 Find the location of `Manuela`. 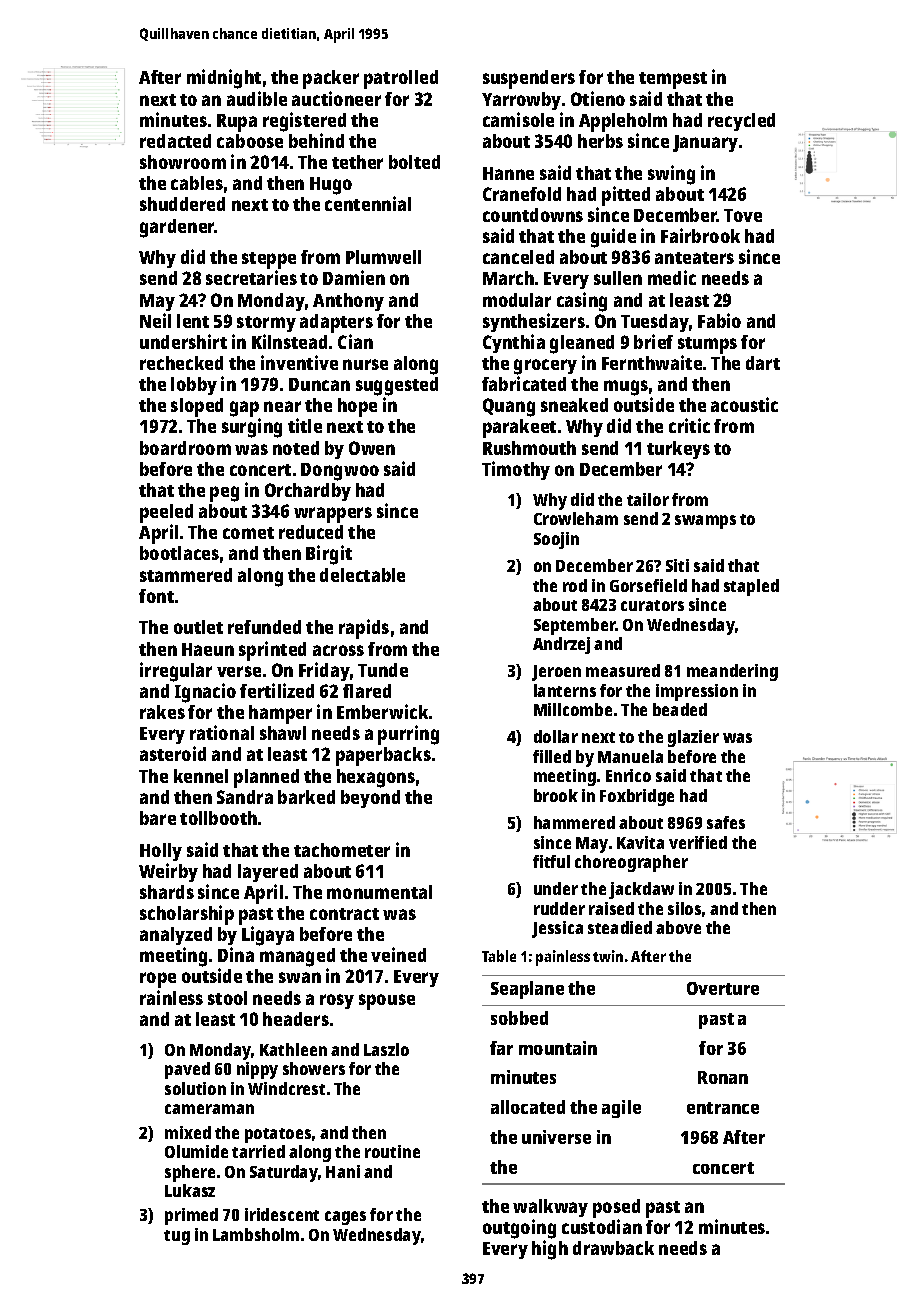

Manuela is located at coordinates (630, 756).
